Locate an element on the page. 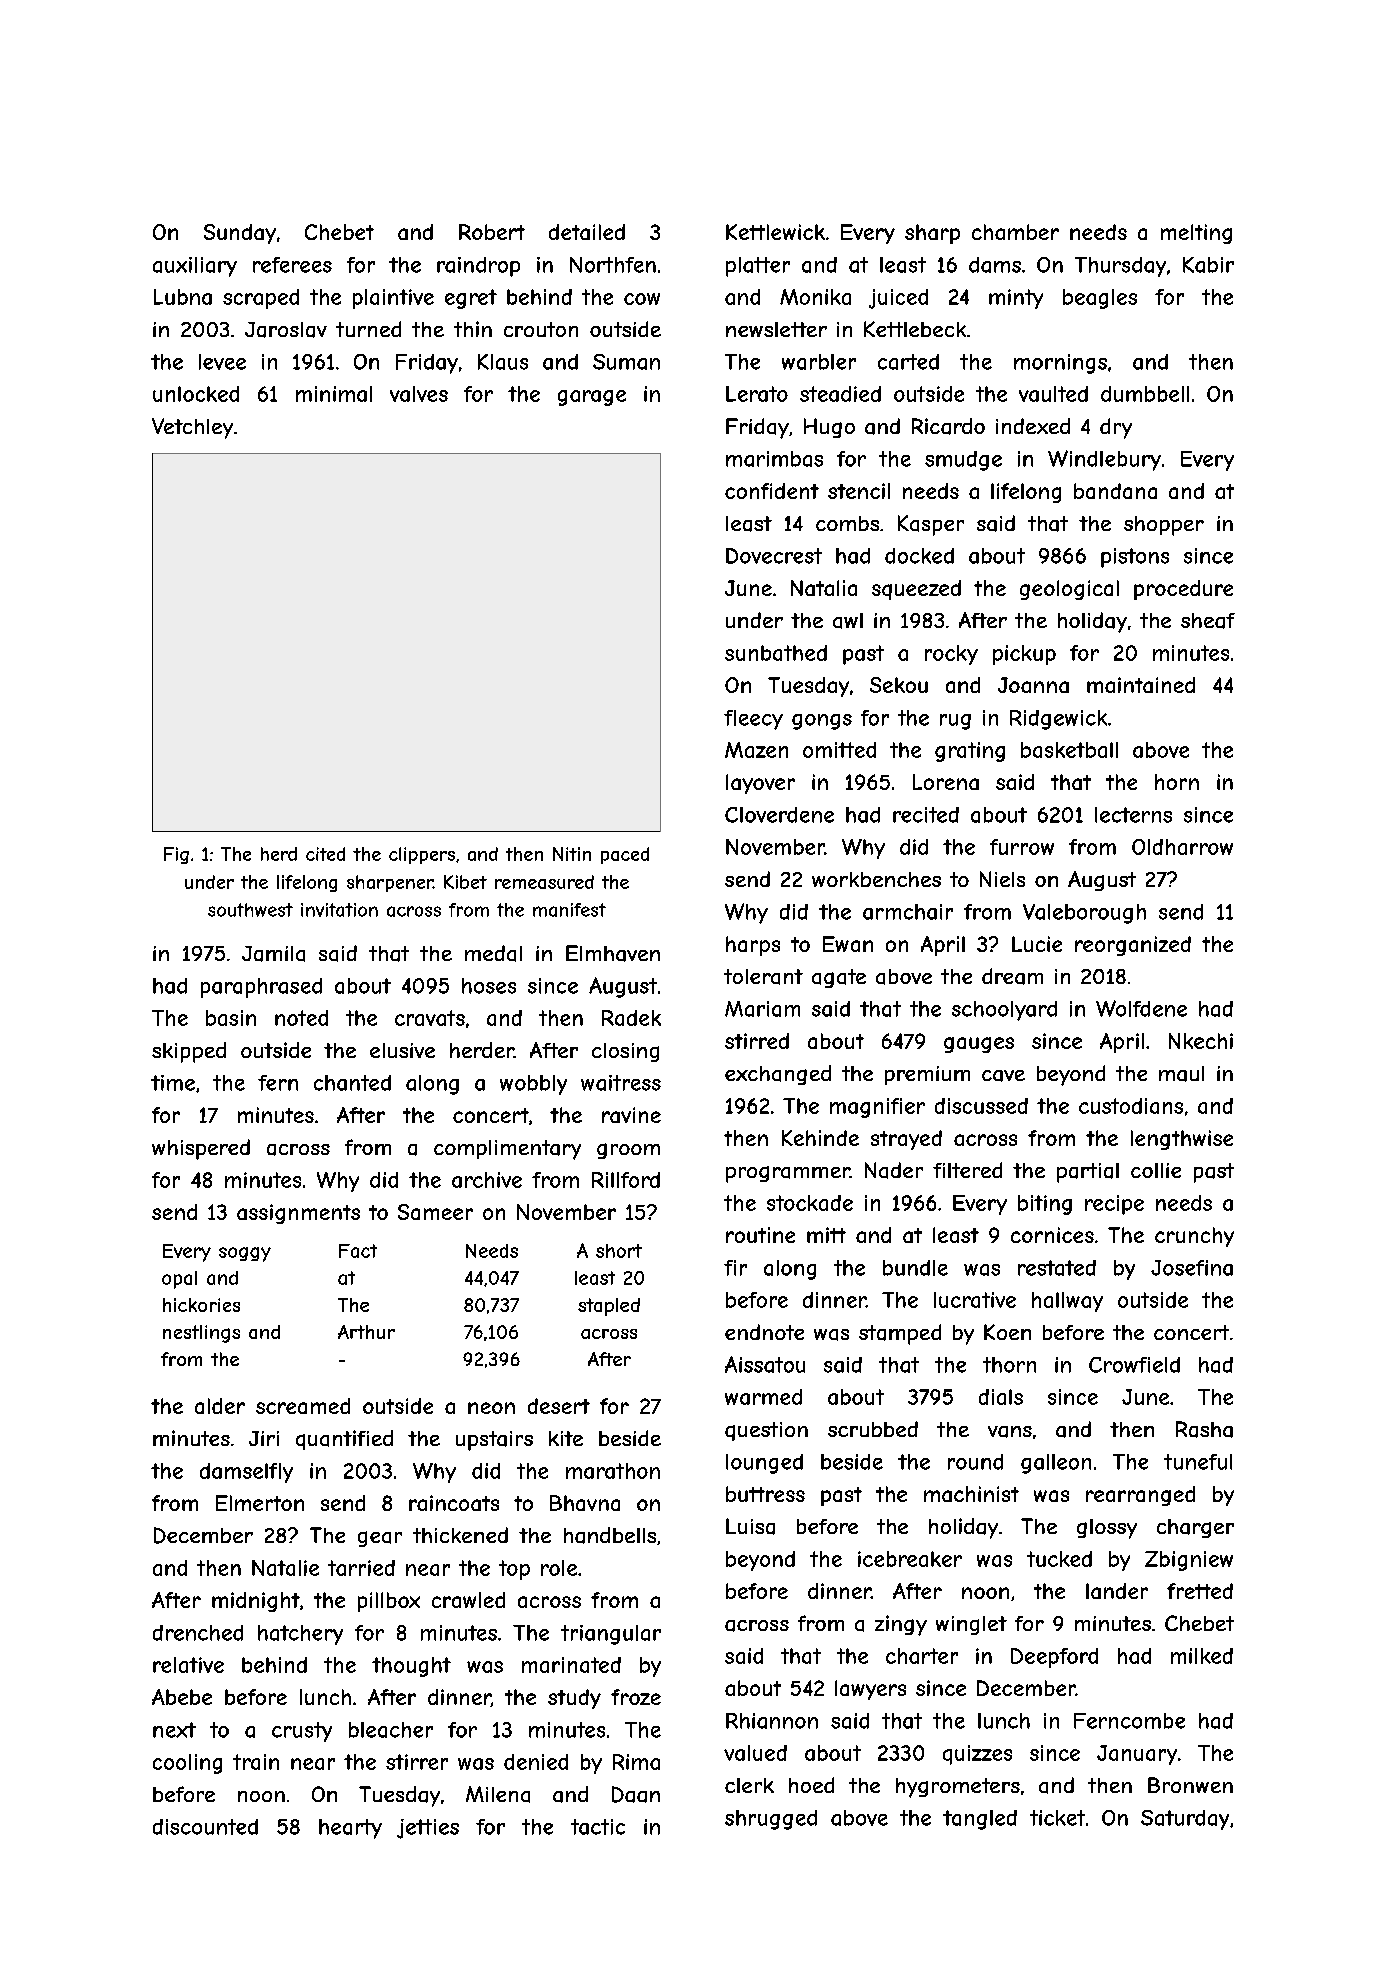 The height and width of the image is (1969, 1386). tuneful is located at coordinates (1198, 1462).
